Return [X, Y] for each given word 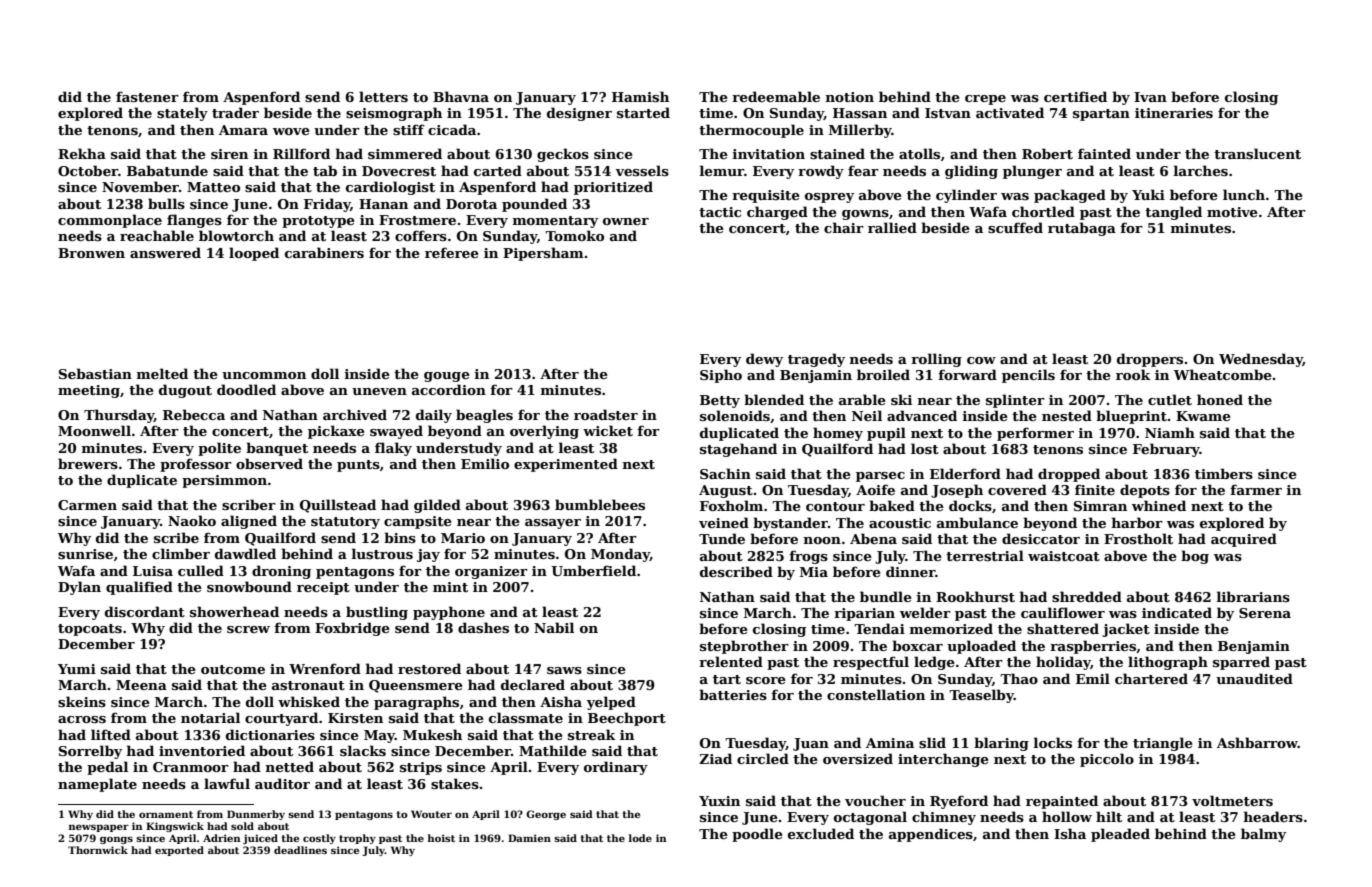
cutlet [1170, 399]
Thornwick [98, 850]
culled [201, 570]
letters [383, 96]
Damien [529, 838]
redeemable [776, 96]
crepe [985, 100]
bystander [790, 524]
